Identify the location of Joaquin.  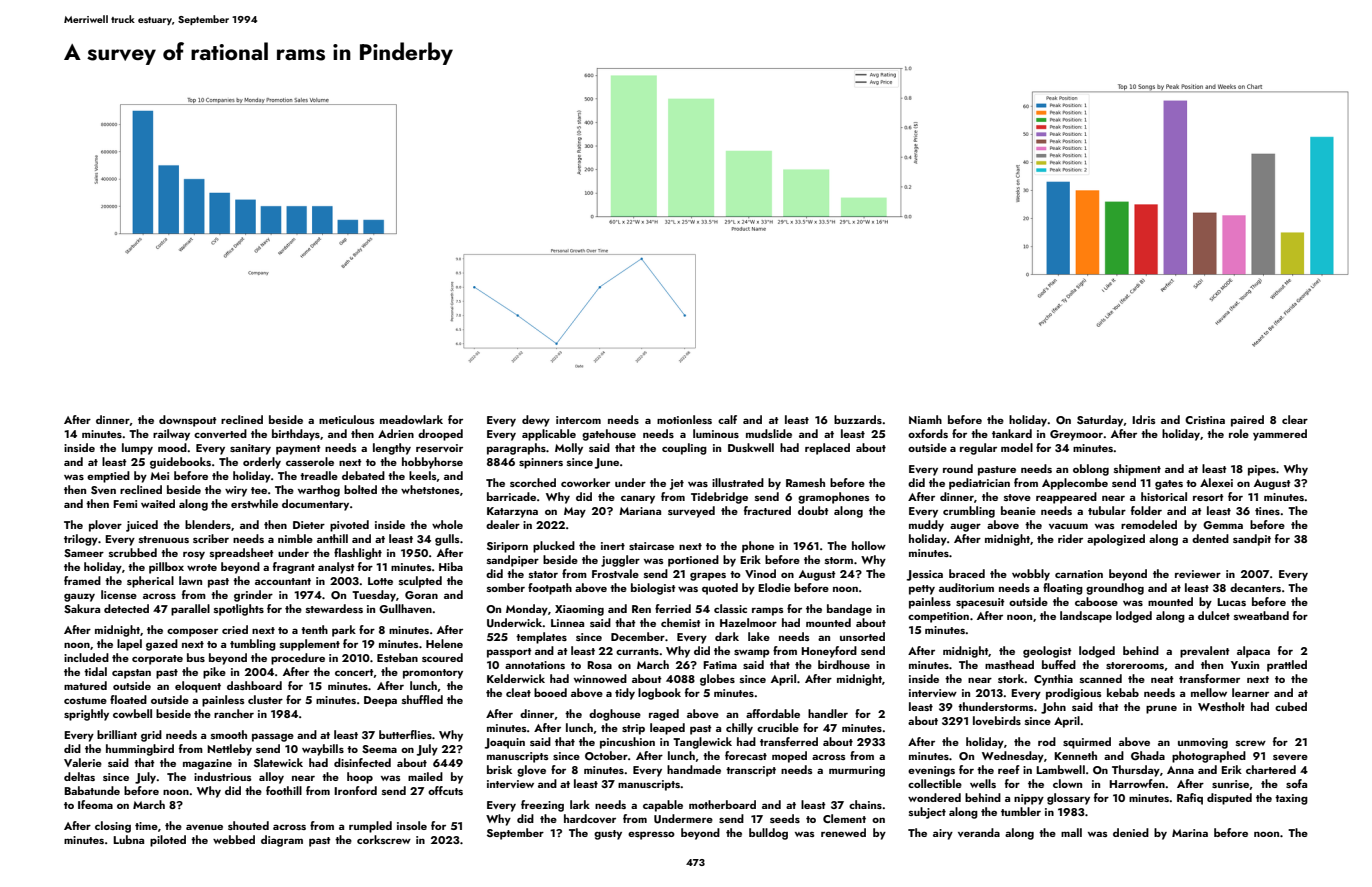
(505, 743).
